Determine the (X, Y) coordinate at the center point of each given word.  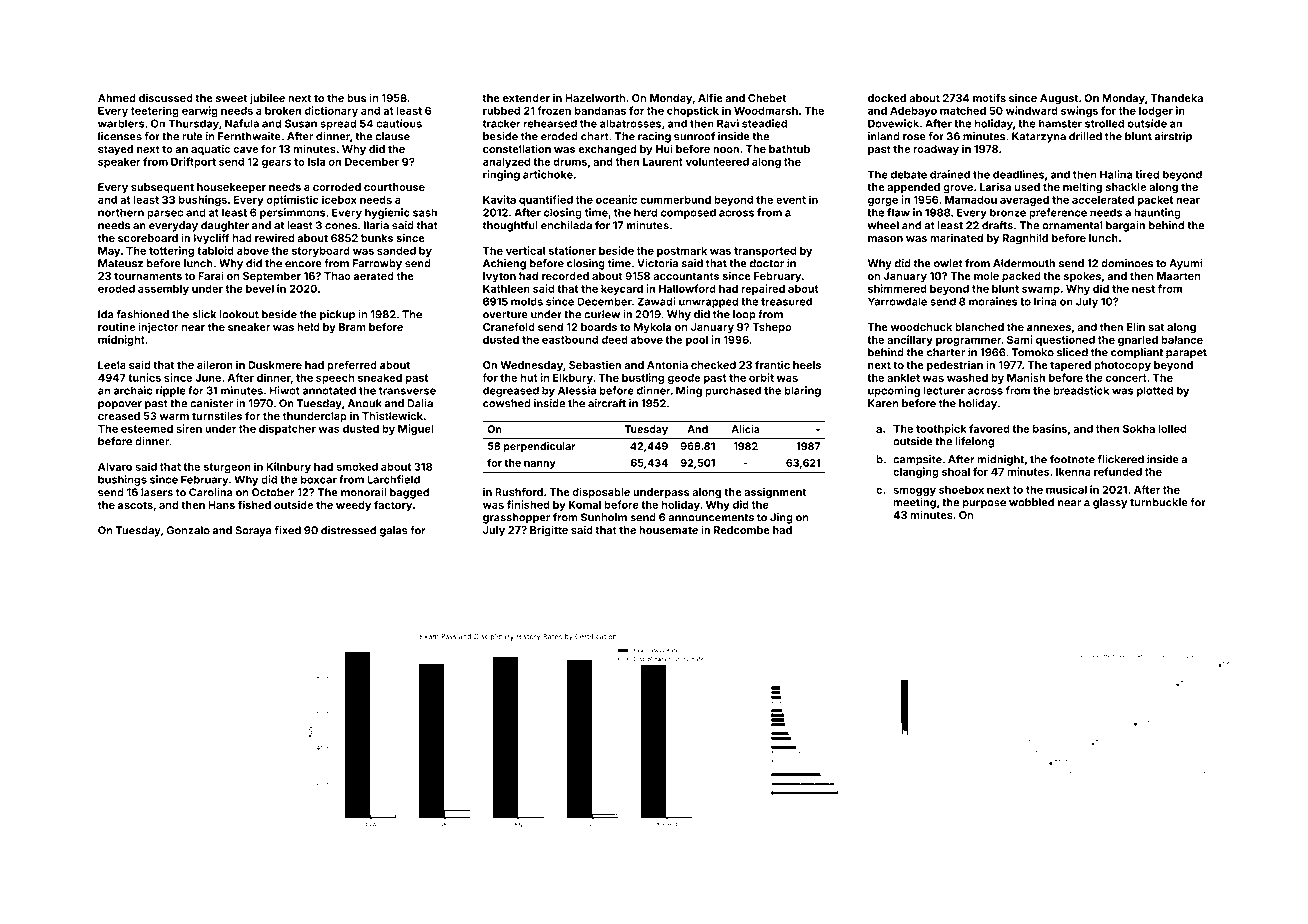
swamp (1041, 290)
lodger (1156, 112)
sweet (231, 98)
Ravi (728, 123)
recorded (565, 276)
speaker (119, 163)
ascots (135, 505)
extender (526, 98)
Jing (781, 518)
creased (119, 416)
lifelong (975, 442)
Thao (337, 276)
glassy (1110, 503)
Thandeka (1177, 98)
